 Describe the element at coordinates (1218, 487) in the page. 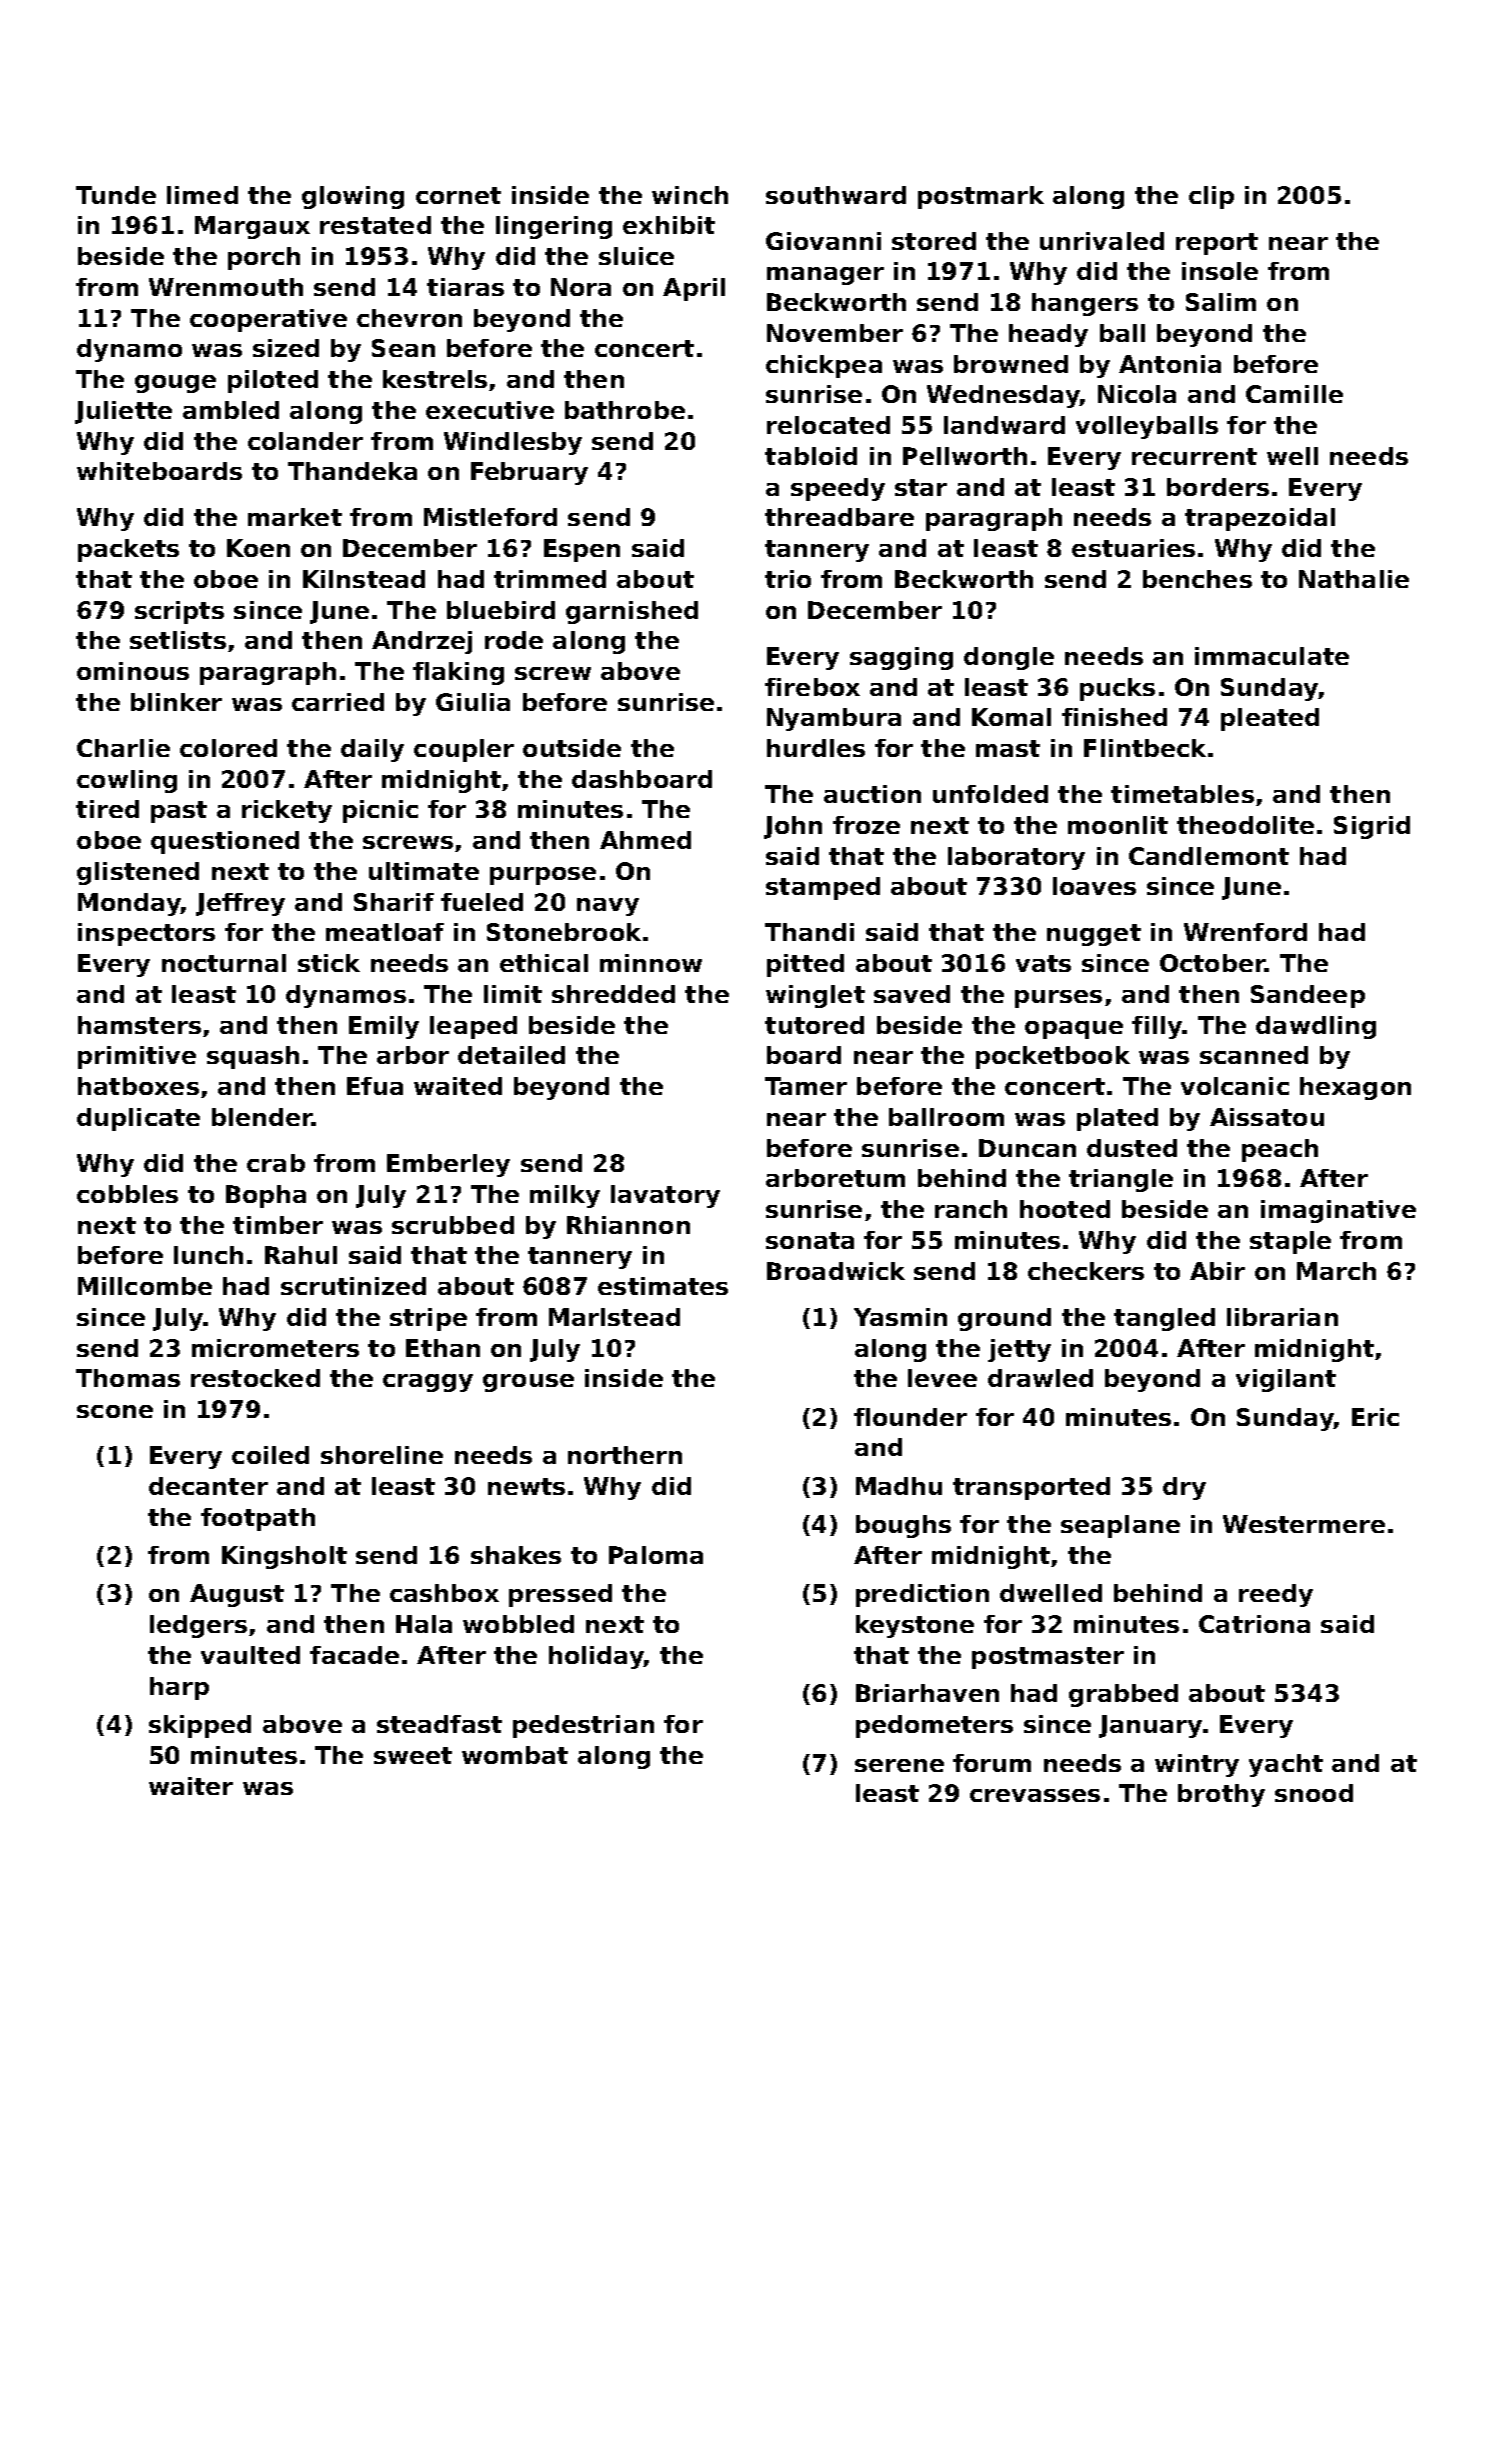

I see `borders` at that location.
